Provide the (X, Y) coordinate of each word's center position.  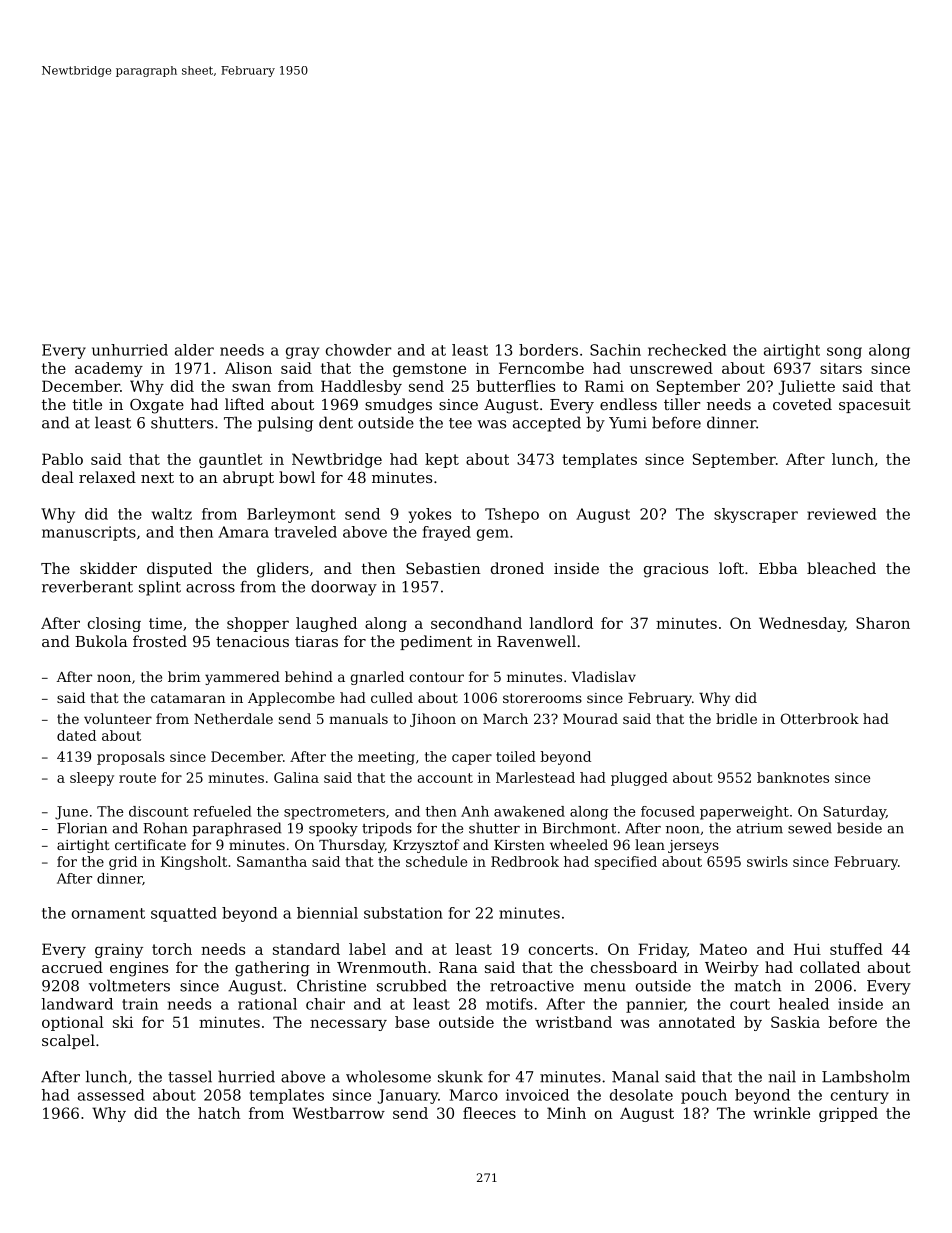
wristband (573, 1022)
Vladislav (604, 676)
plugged (639, 779)
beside (859, 828)
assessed (111, 1095)
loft (731, 568)
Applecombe (291, 699)
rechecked (687, 350)
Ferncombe (541, 368)
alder (194, 350)
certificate (150, 844)
